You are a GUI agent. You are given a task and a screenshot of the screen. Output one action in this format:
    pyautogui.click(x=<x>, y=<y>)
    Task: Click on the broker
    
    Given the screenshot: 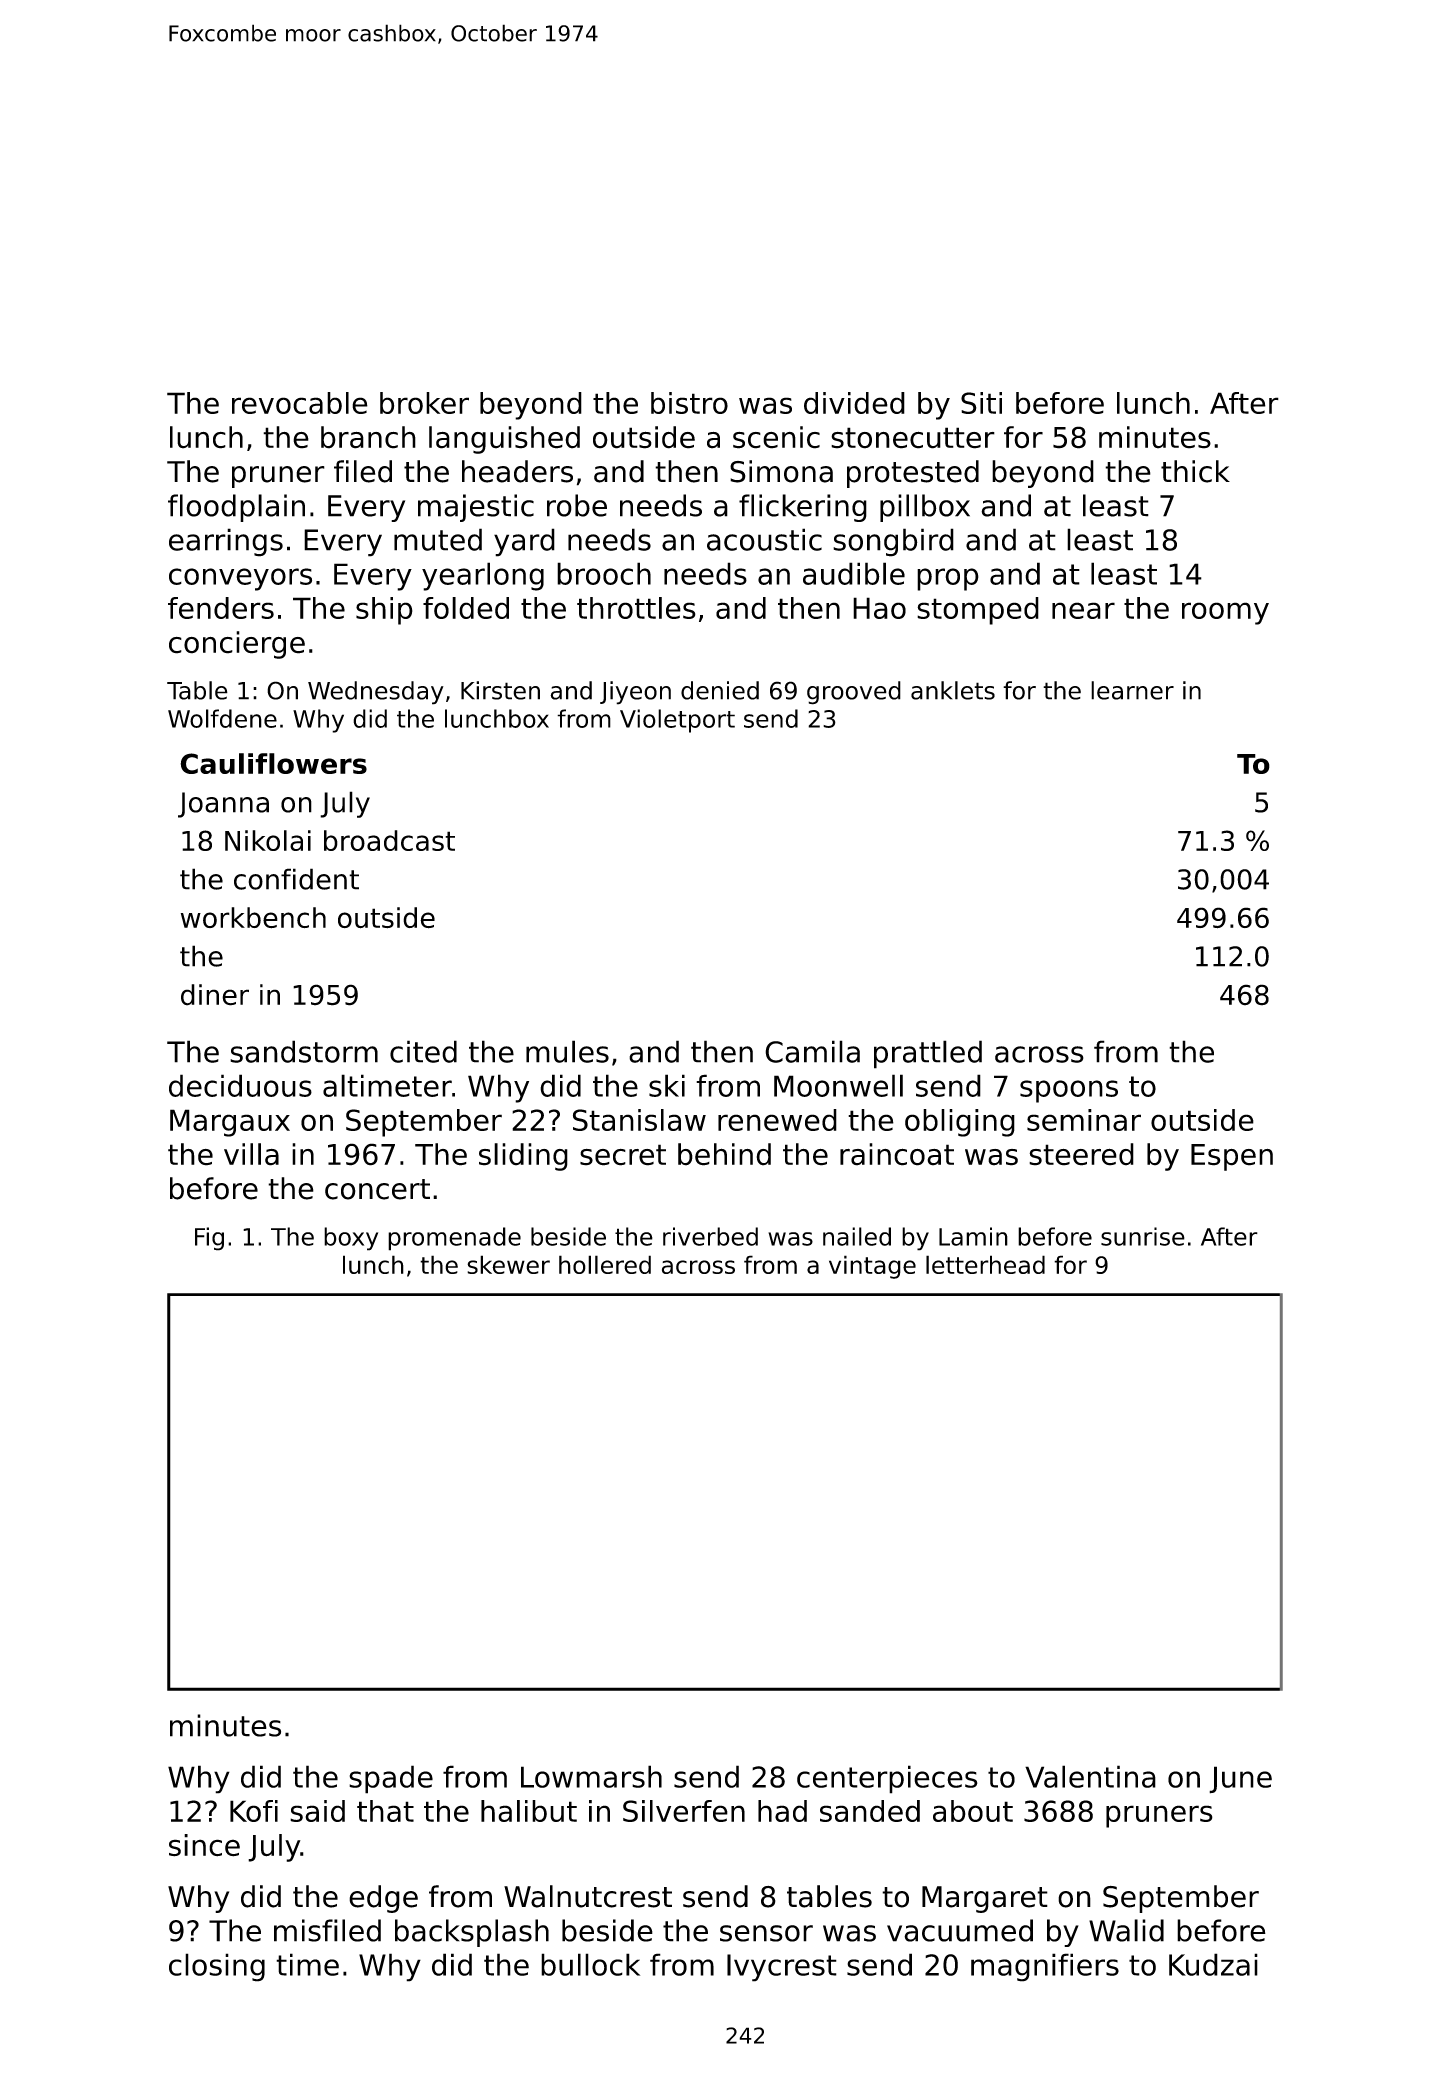 What is the action you would take?
    pyautogui.click(x=424, y=403)
